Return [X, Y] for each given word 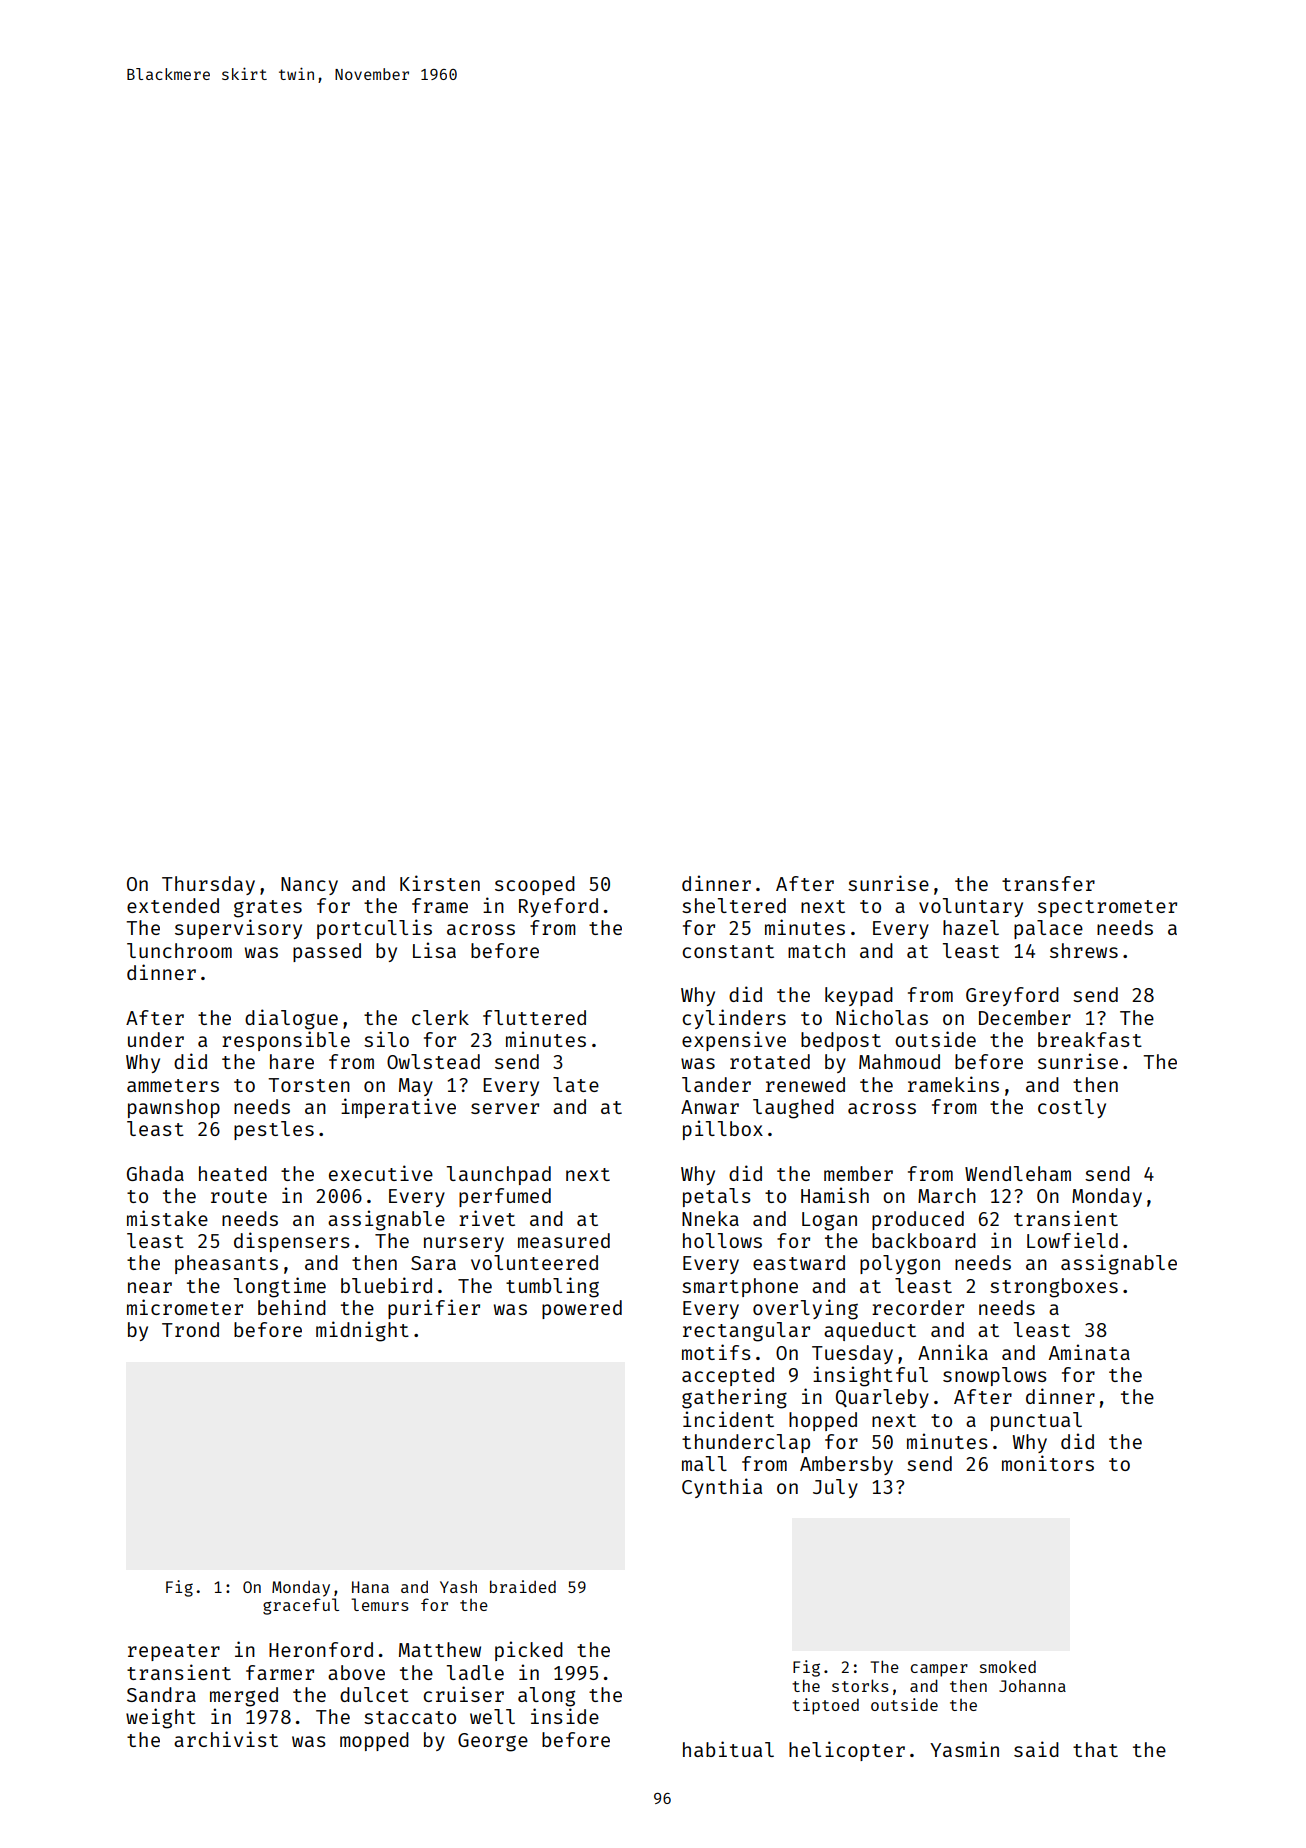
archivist [226, 1739]
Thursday [208, 885]
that [1095, 1749]
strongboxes [1054, 1288]
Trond [190, 1329]
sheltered [734, 905]
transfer [1048, 883]
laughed [793, 1109]
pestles [274, 1130]
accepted [728, 1376]
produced [918, 1220]
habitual [728, 1749]
